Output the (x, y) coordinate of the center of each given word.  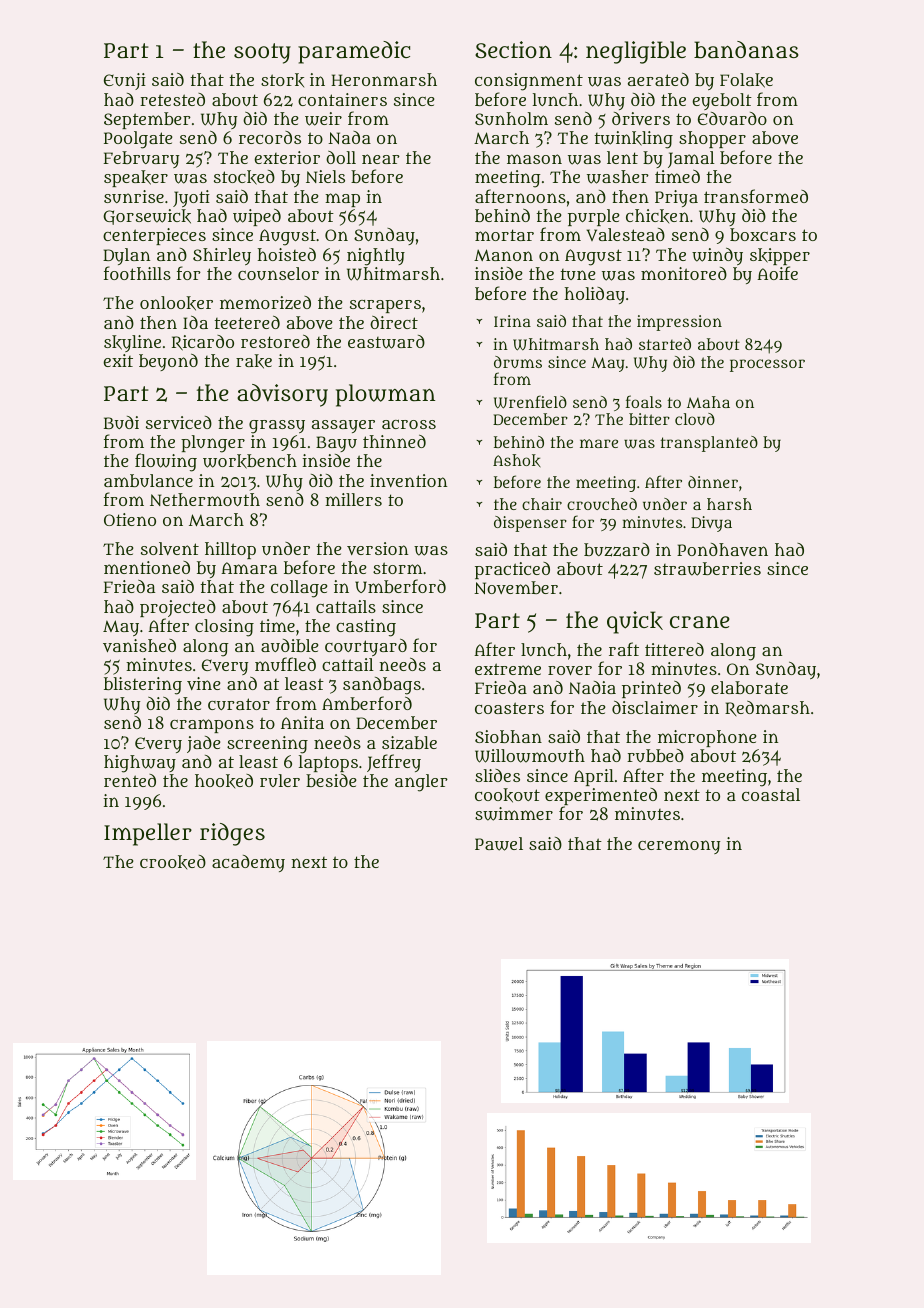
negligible (636, 52)
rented (130, 780)
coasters (509, 708)
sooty (262, 53)
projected (178, 608)
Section (513, 49)
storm (397, 568)
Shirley (222, 256)
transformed (756, 196)
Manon (503, 255)
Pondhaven (722, 549)
